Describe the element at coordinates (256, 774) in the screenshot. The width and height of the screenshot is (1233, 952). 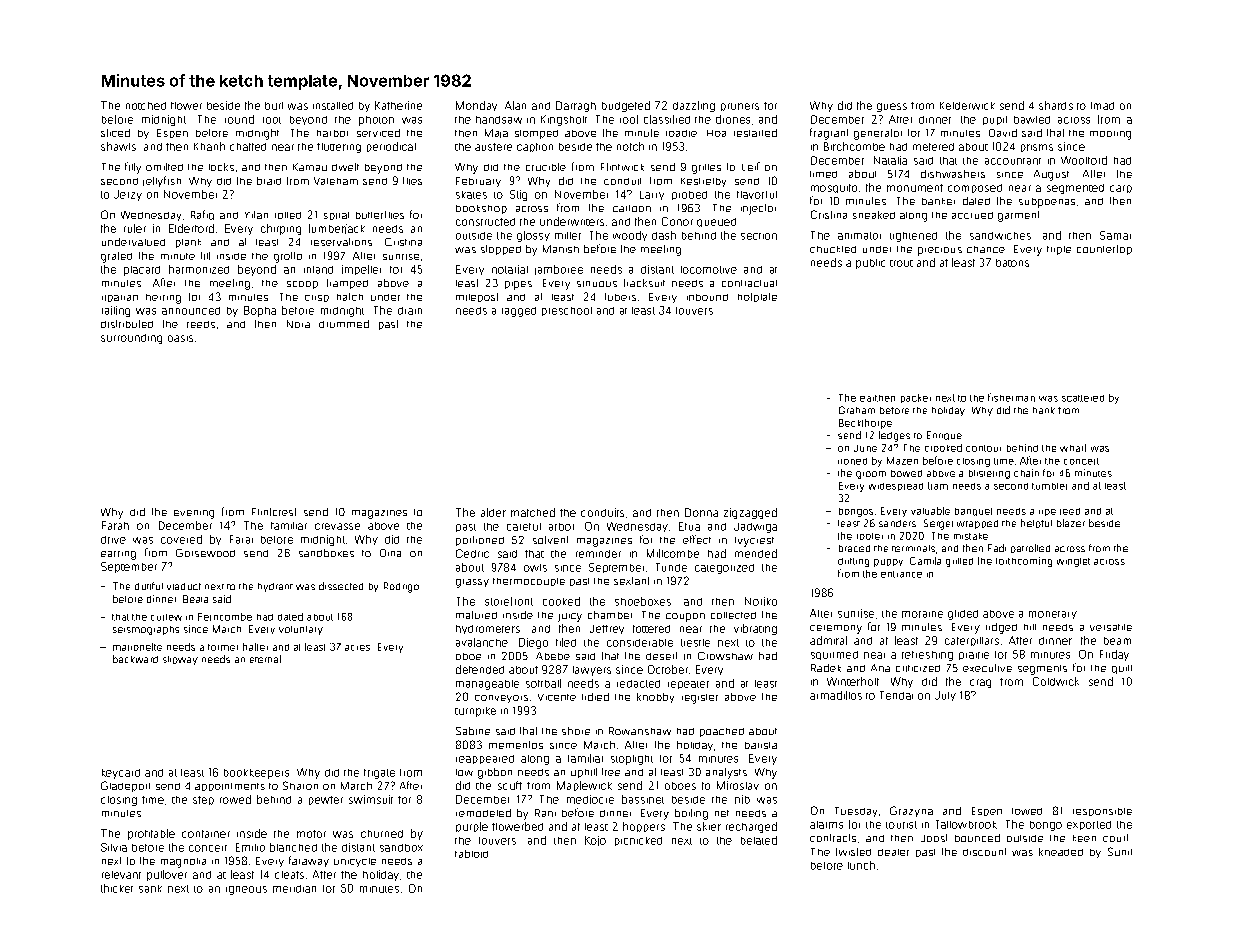
I see `bookkeepers` at that location.
